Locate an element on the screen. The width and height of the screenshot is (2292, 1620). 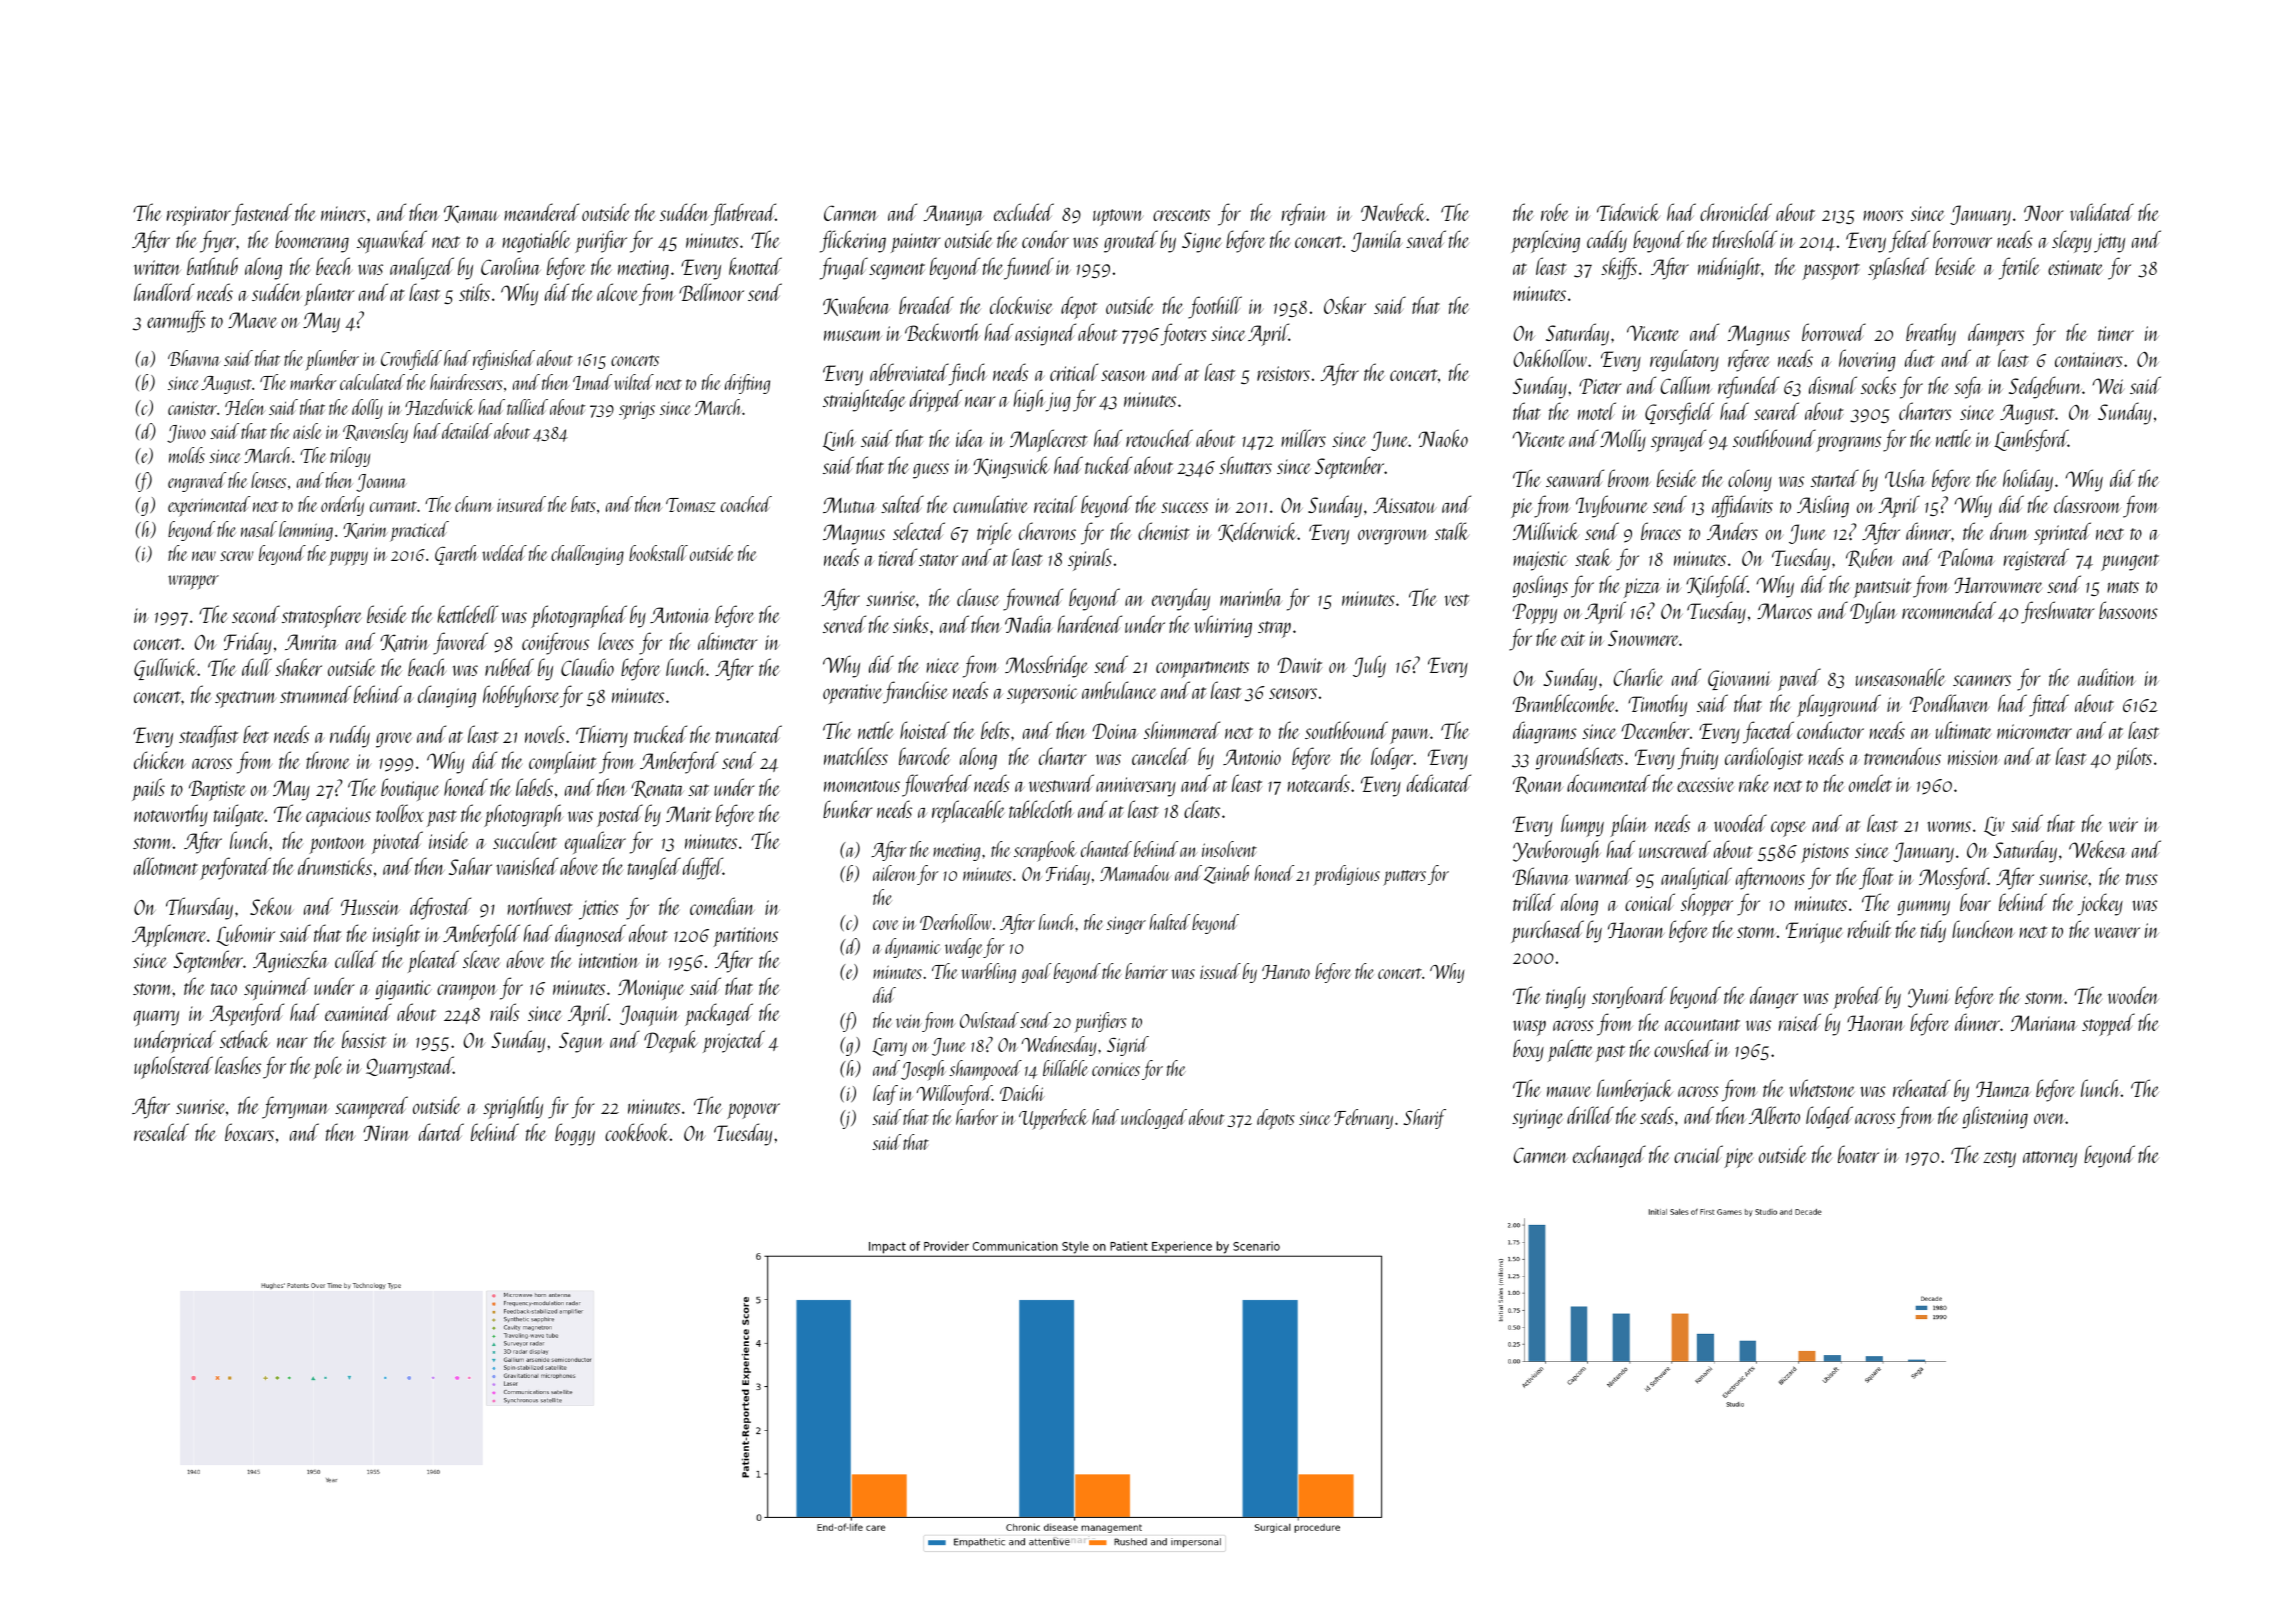
Aisling is located at coordinates (1823, 506).
